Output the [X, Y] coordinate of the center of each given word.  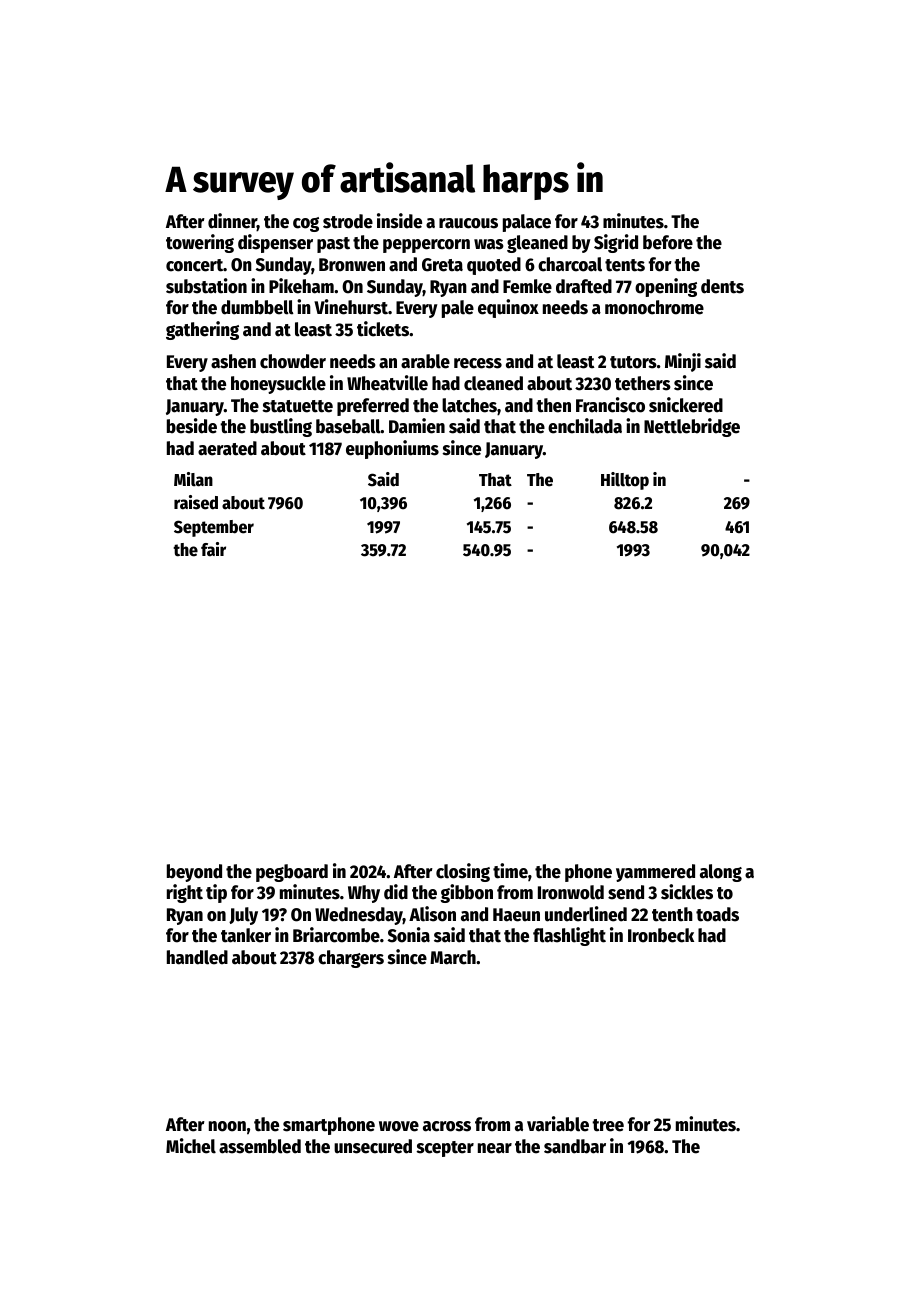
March [453, 957]
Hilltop [625, 481]
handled [197, 957]
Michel [191, 1146]
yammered [655, 873]
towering [200, 243]
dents [722, 286]
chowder [293, 361]
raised [196, 502]
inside [399, 221]
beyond [194, 873]
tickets [383, 329]
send [626, 892]
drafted [584, 286]
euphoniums [392, 449]
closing [463, 872]
